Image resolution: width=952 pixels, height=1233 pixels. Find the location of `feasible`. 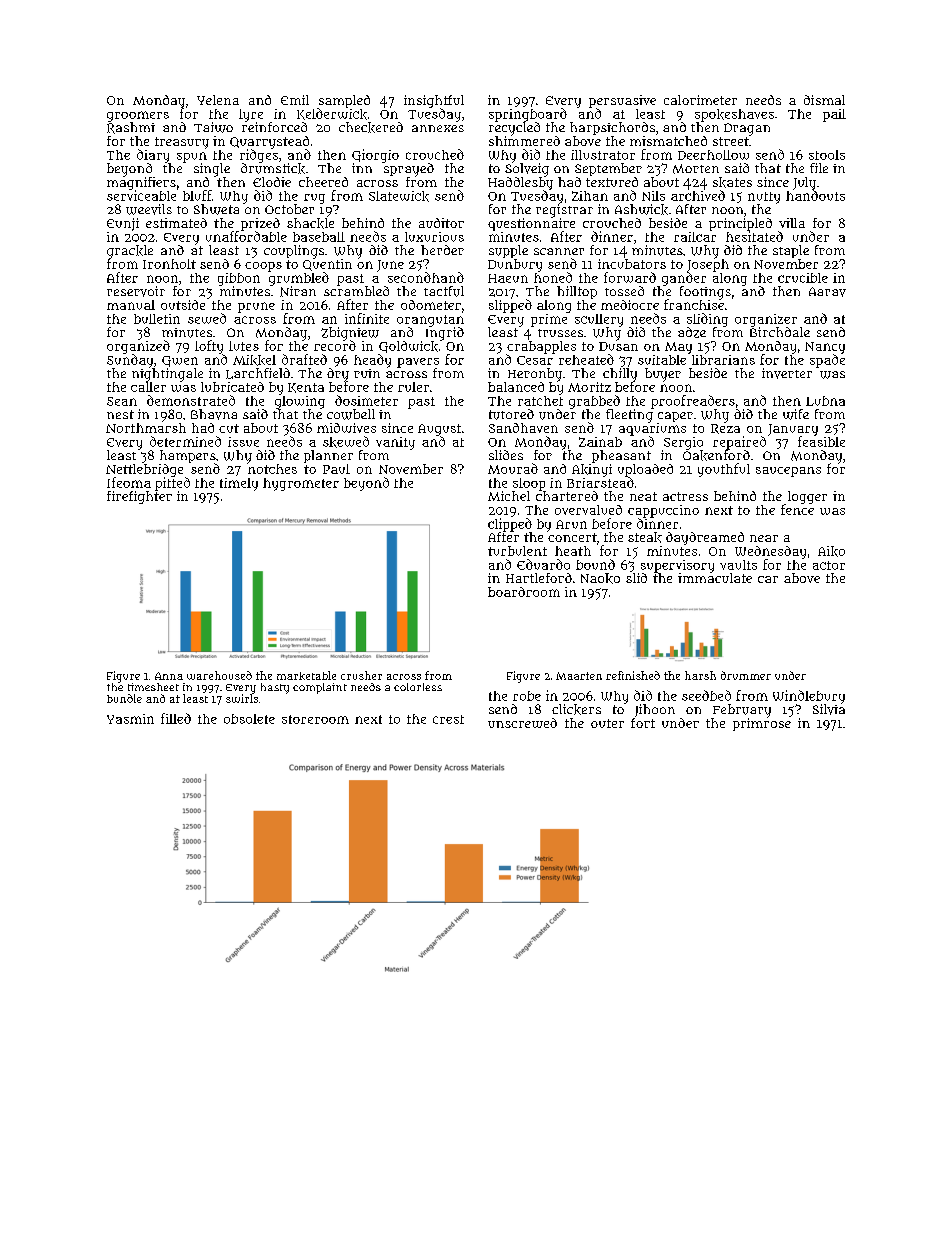

feasible is located at coordinates (821, 441).
